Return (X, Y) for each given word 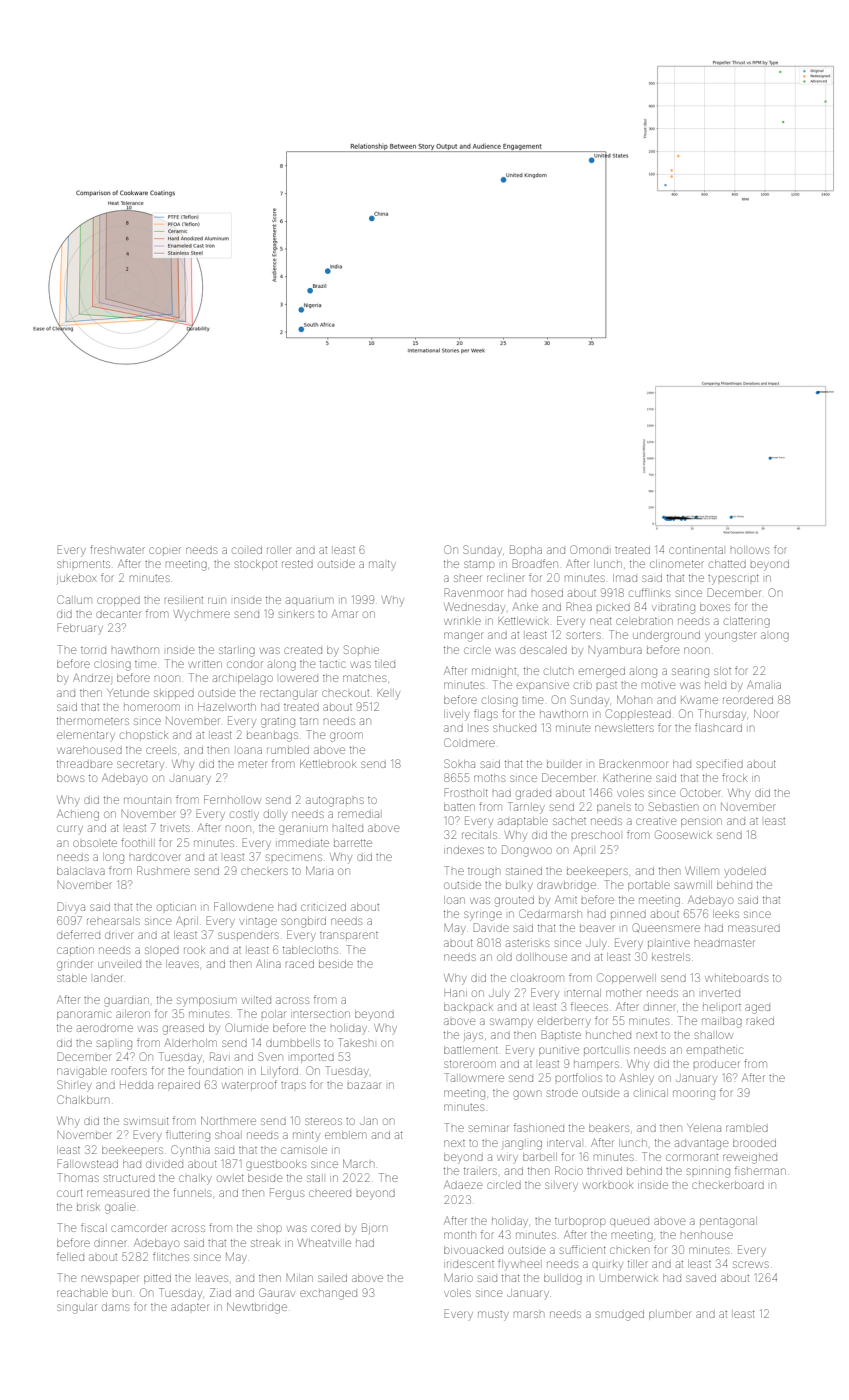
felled (70, 1256)
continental (696, 550)
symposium (206, 1002)
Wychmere (202, 615)
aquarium (309, 600)
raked (760, 1021)
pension (701, 822)
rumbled (288, 750)
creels (161, 750)
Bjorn (374, 1228)
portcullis (606, 1050)
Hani (455, 993)
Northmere (228, 1120)
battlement (471, 1050)
